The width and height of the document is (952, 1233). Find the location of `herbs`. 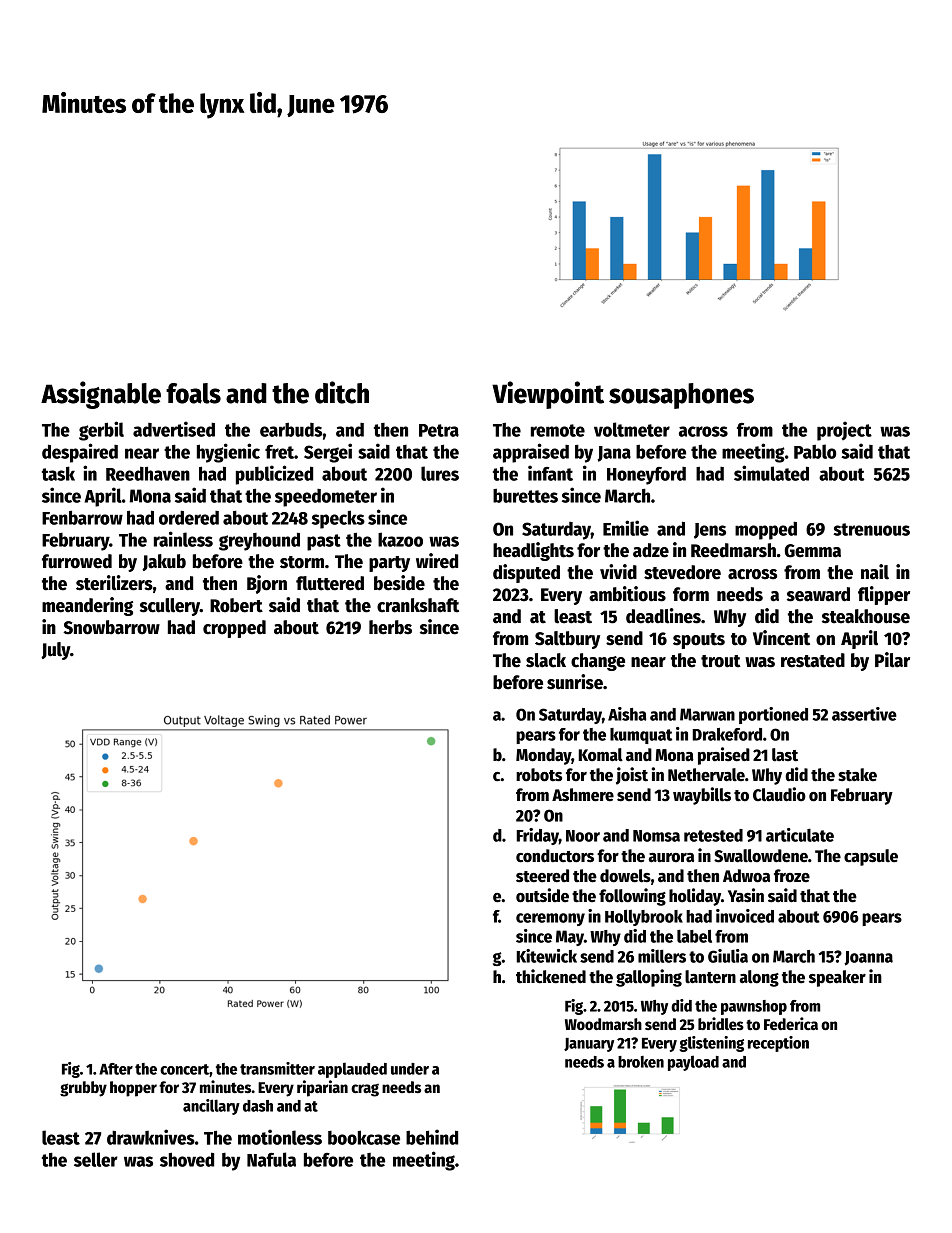

herbs is located at coordinates (390, 627).
